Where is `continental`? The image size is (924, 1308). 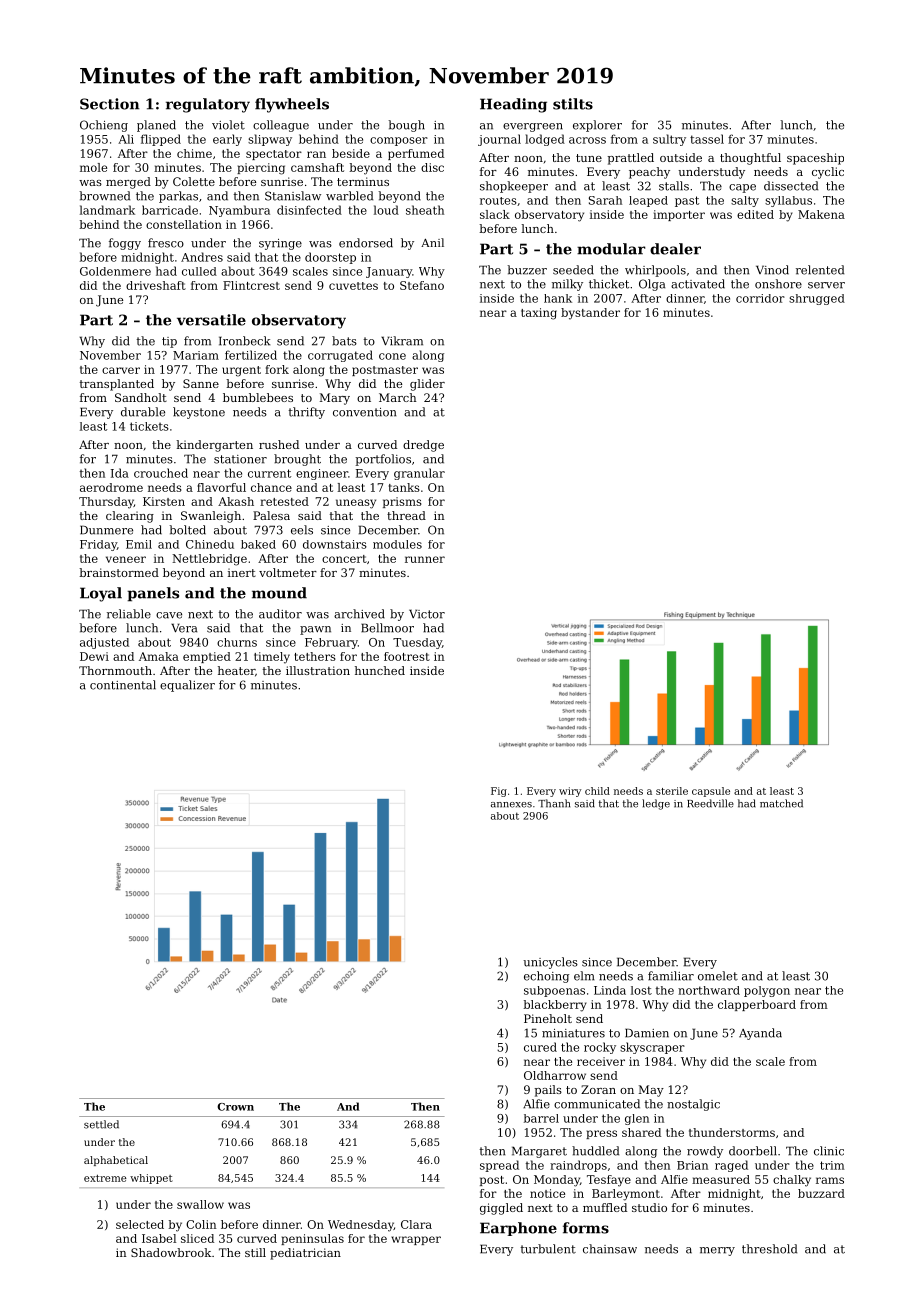 continental is located at coordinates (123, 685).
